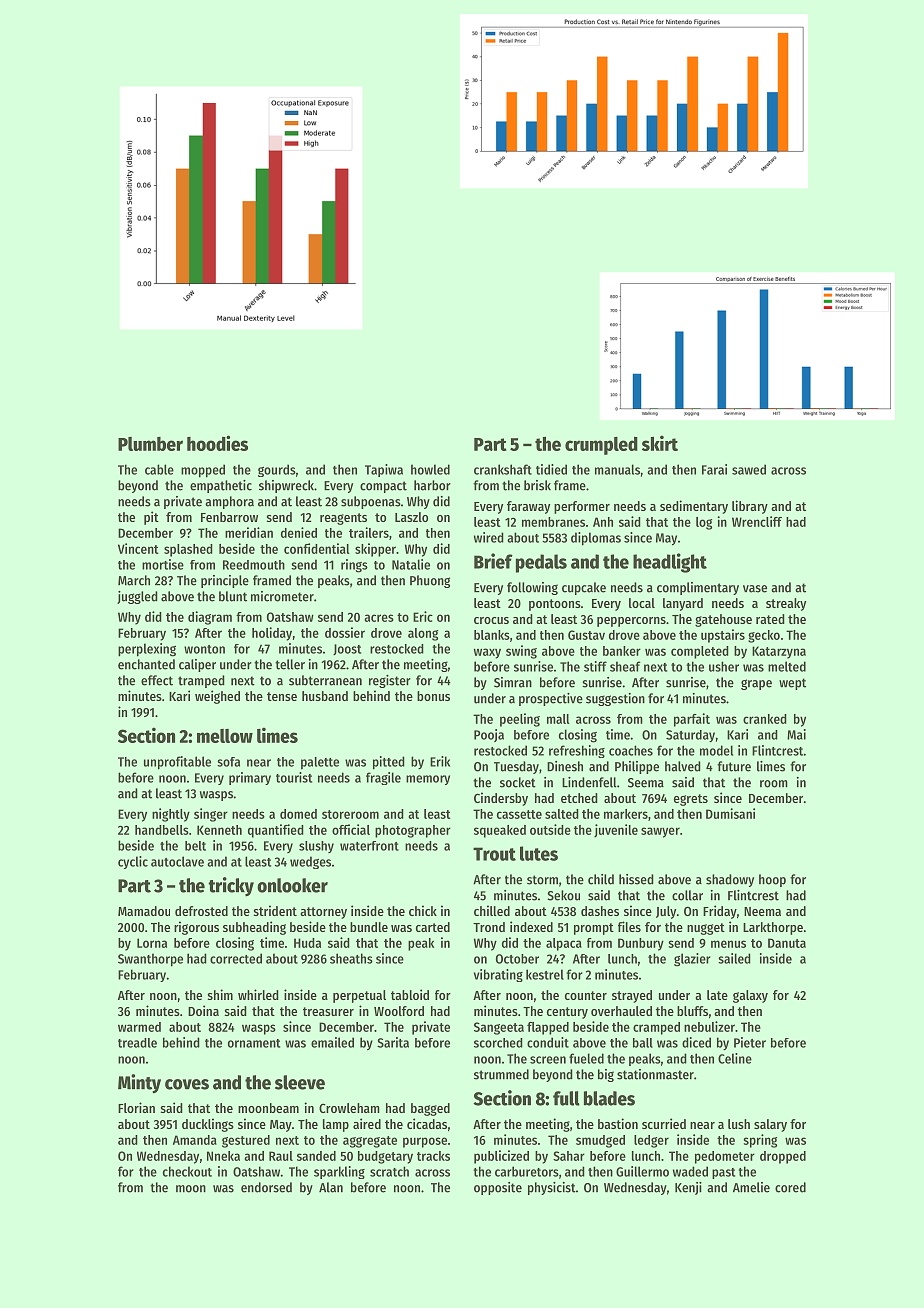  Describe the element at coordinates (492, 910) in the screenshot. I see `chilled` at that location.
